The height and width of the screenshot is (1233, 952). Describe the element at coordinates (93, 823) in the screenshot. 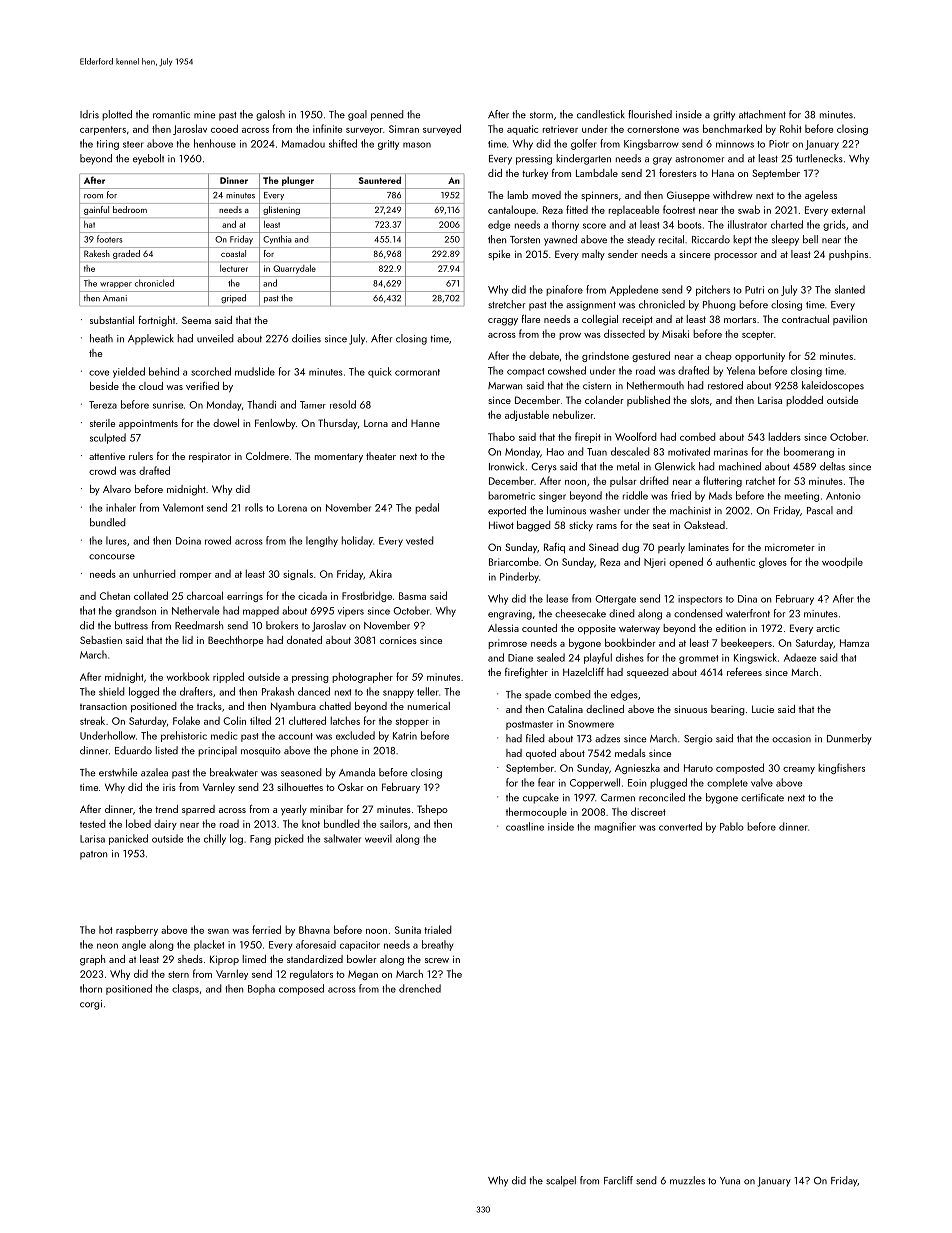

I see `tested` at that location.
